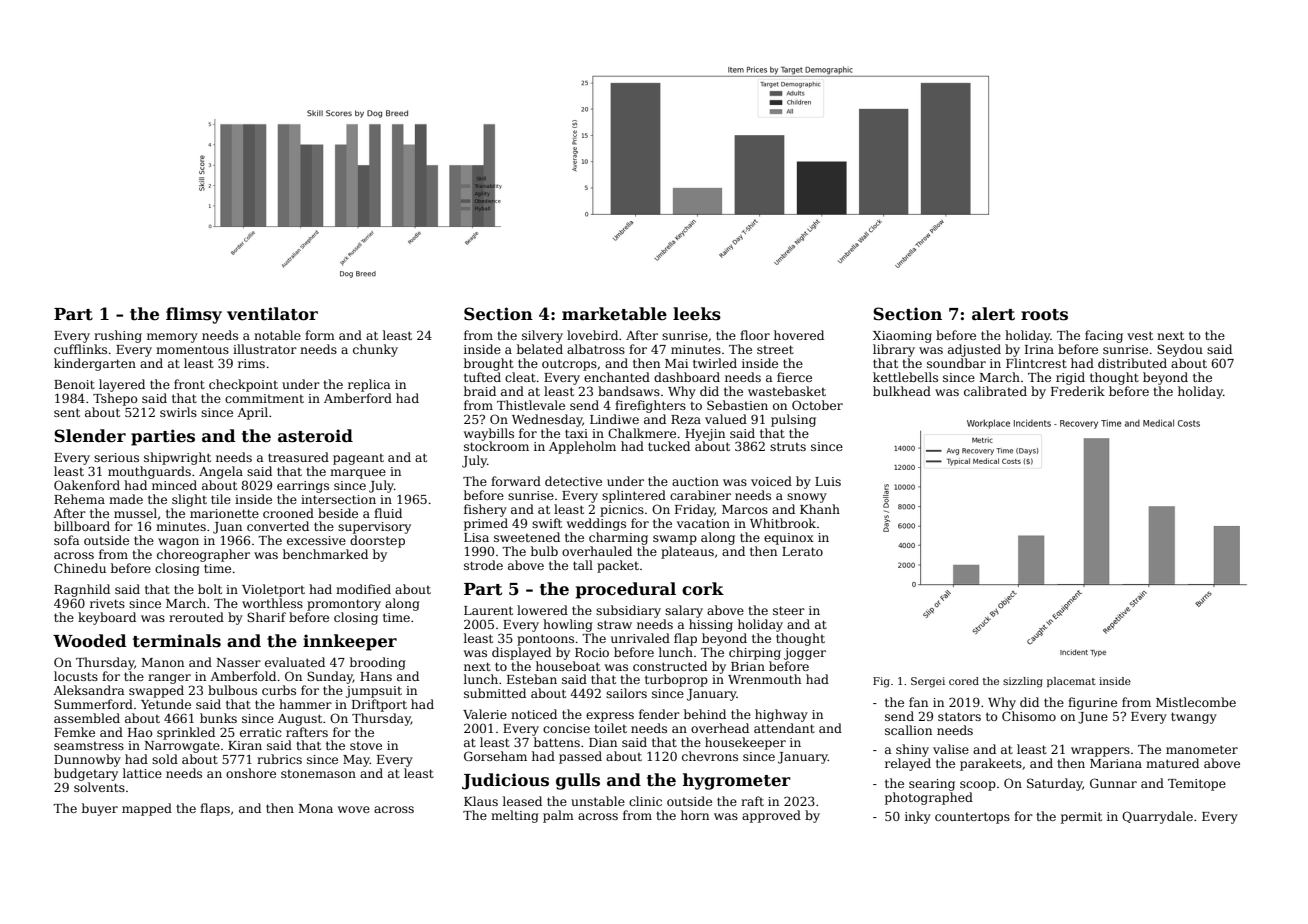 Image resolution: width=1308 pixels, height=924 pixels. Describe the element at coordinates (251, 363) in the document. I see `rims` at that location.
